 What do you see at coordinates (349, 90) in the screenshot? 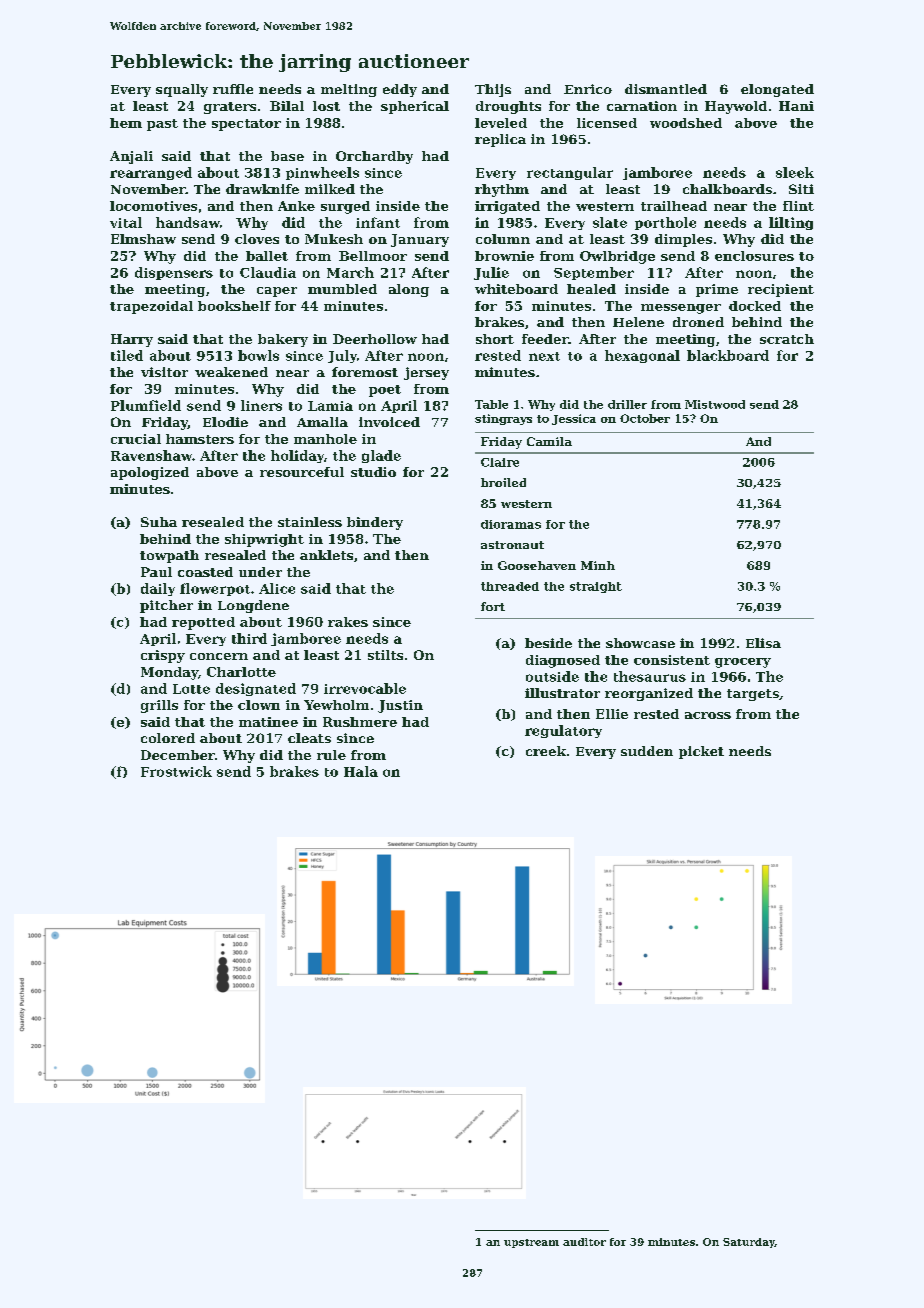
I see `melting` at bounding box center [349, 90].
